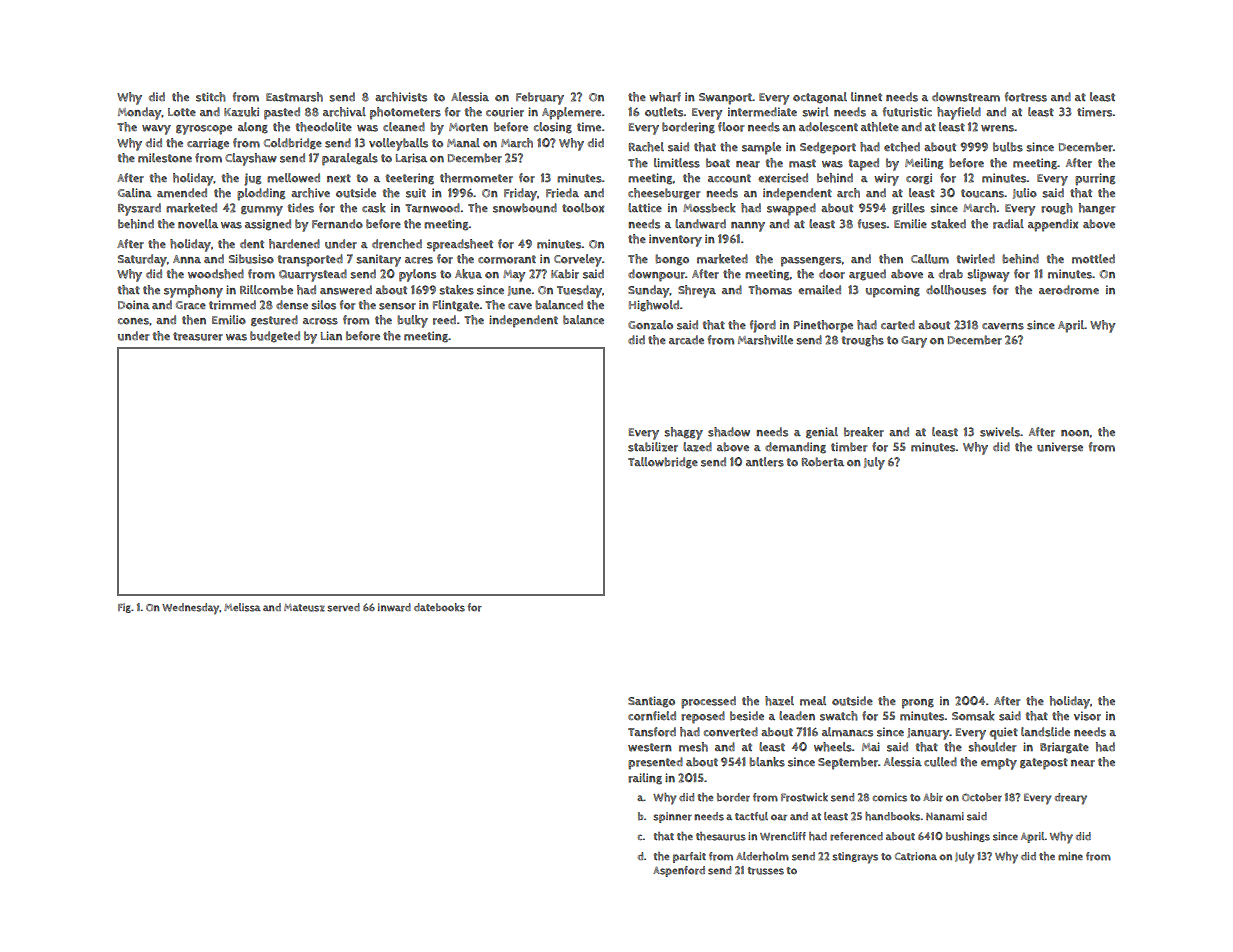 The height and width of the page is (952, 1233). What do you see at coordinates (766, 871) in the page?
I see `trusses` at bounding box center [766, 871].
